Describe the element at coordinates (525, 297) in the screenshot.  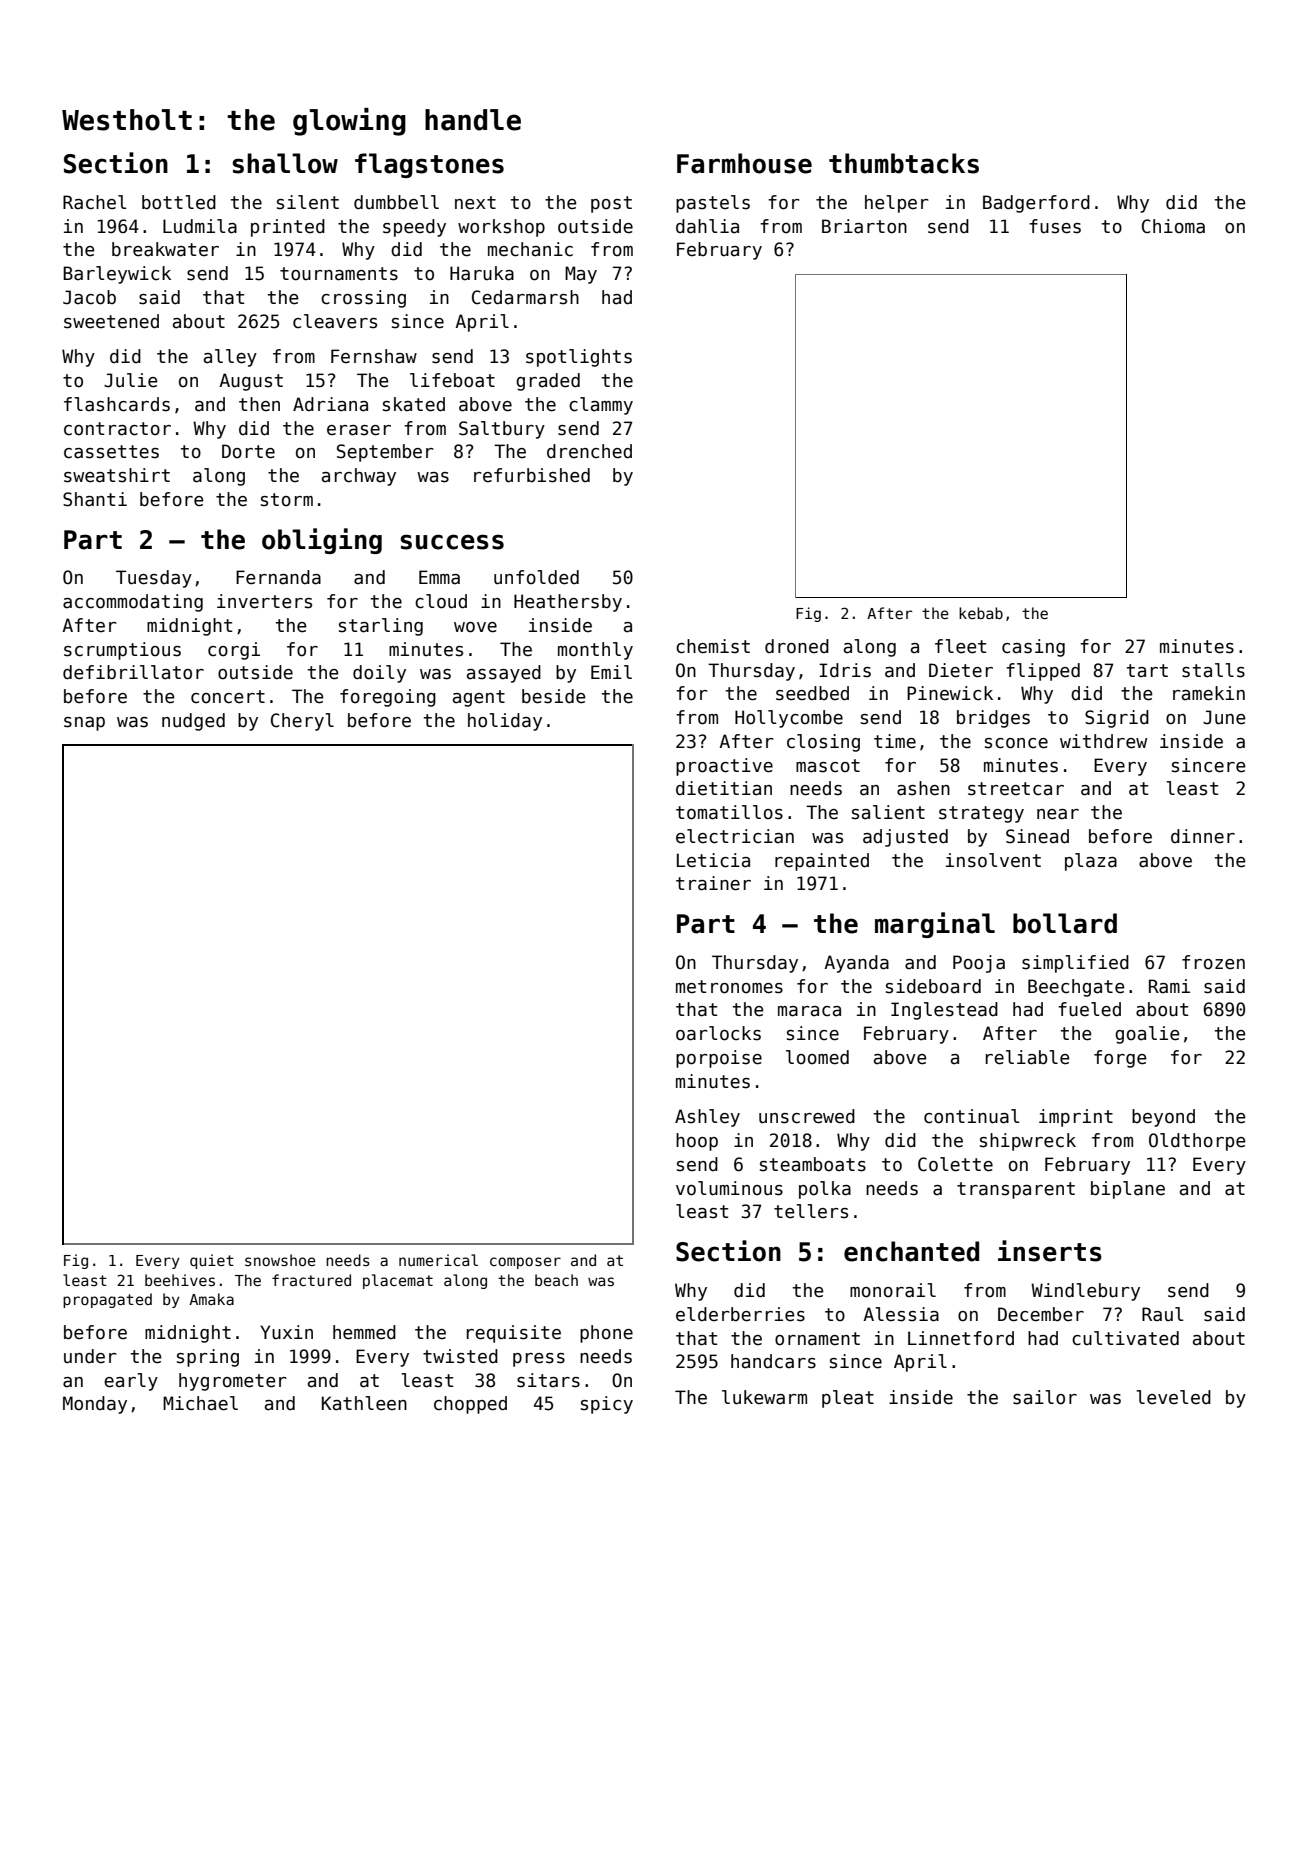
I see `Cedarmarsh` at that location.
